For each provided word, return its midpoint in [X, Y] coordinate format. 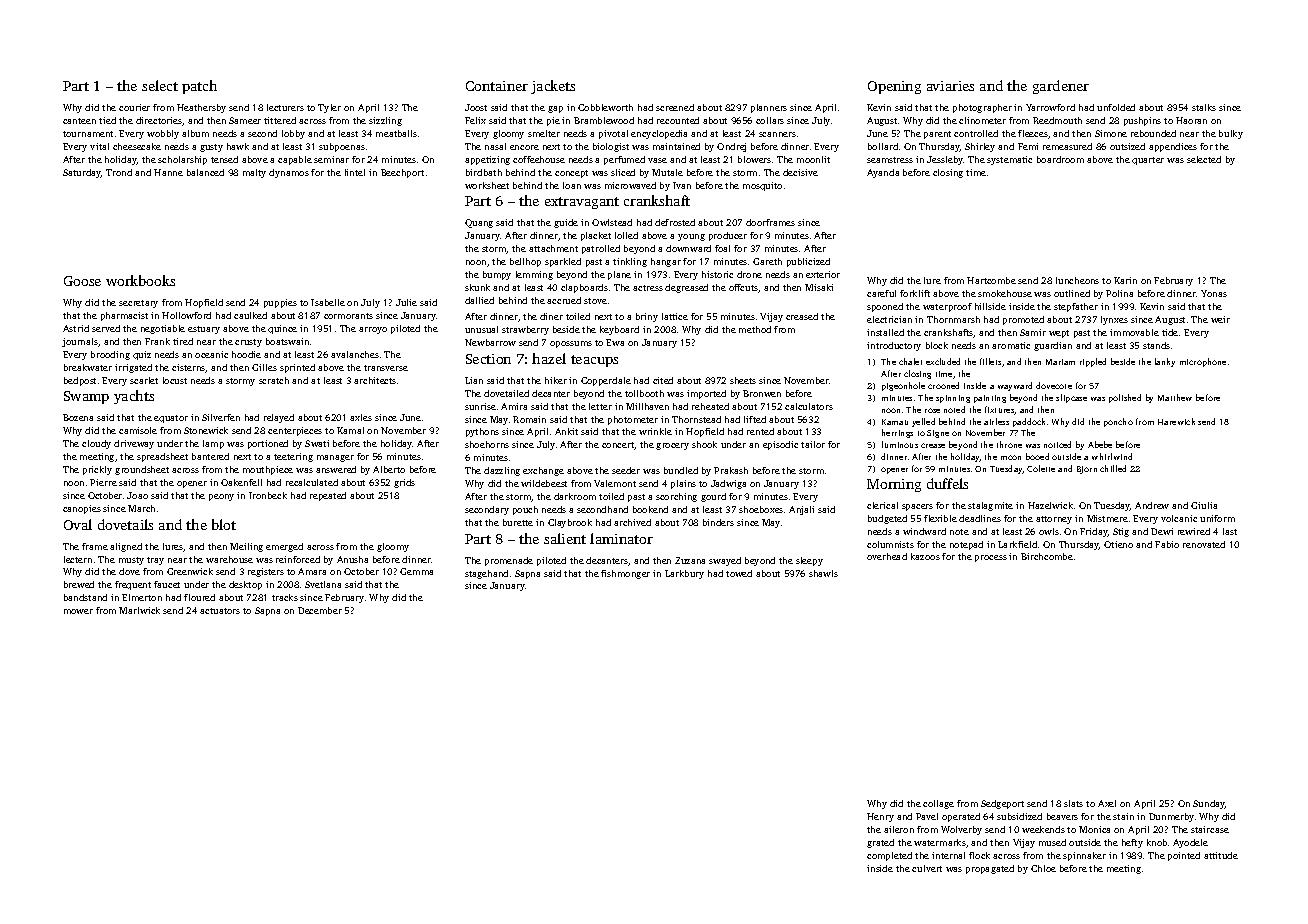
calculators [809, 406]
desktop [245, 585]
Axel [1107, 803]
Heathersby [201, 108]
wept [1059, 334]
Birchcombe [1047, 556]
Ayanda [883, 173]
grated [880, 843]
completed [889, 856]
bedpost [80, 381]
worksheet [487, 185]
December [320, 610]
